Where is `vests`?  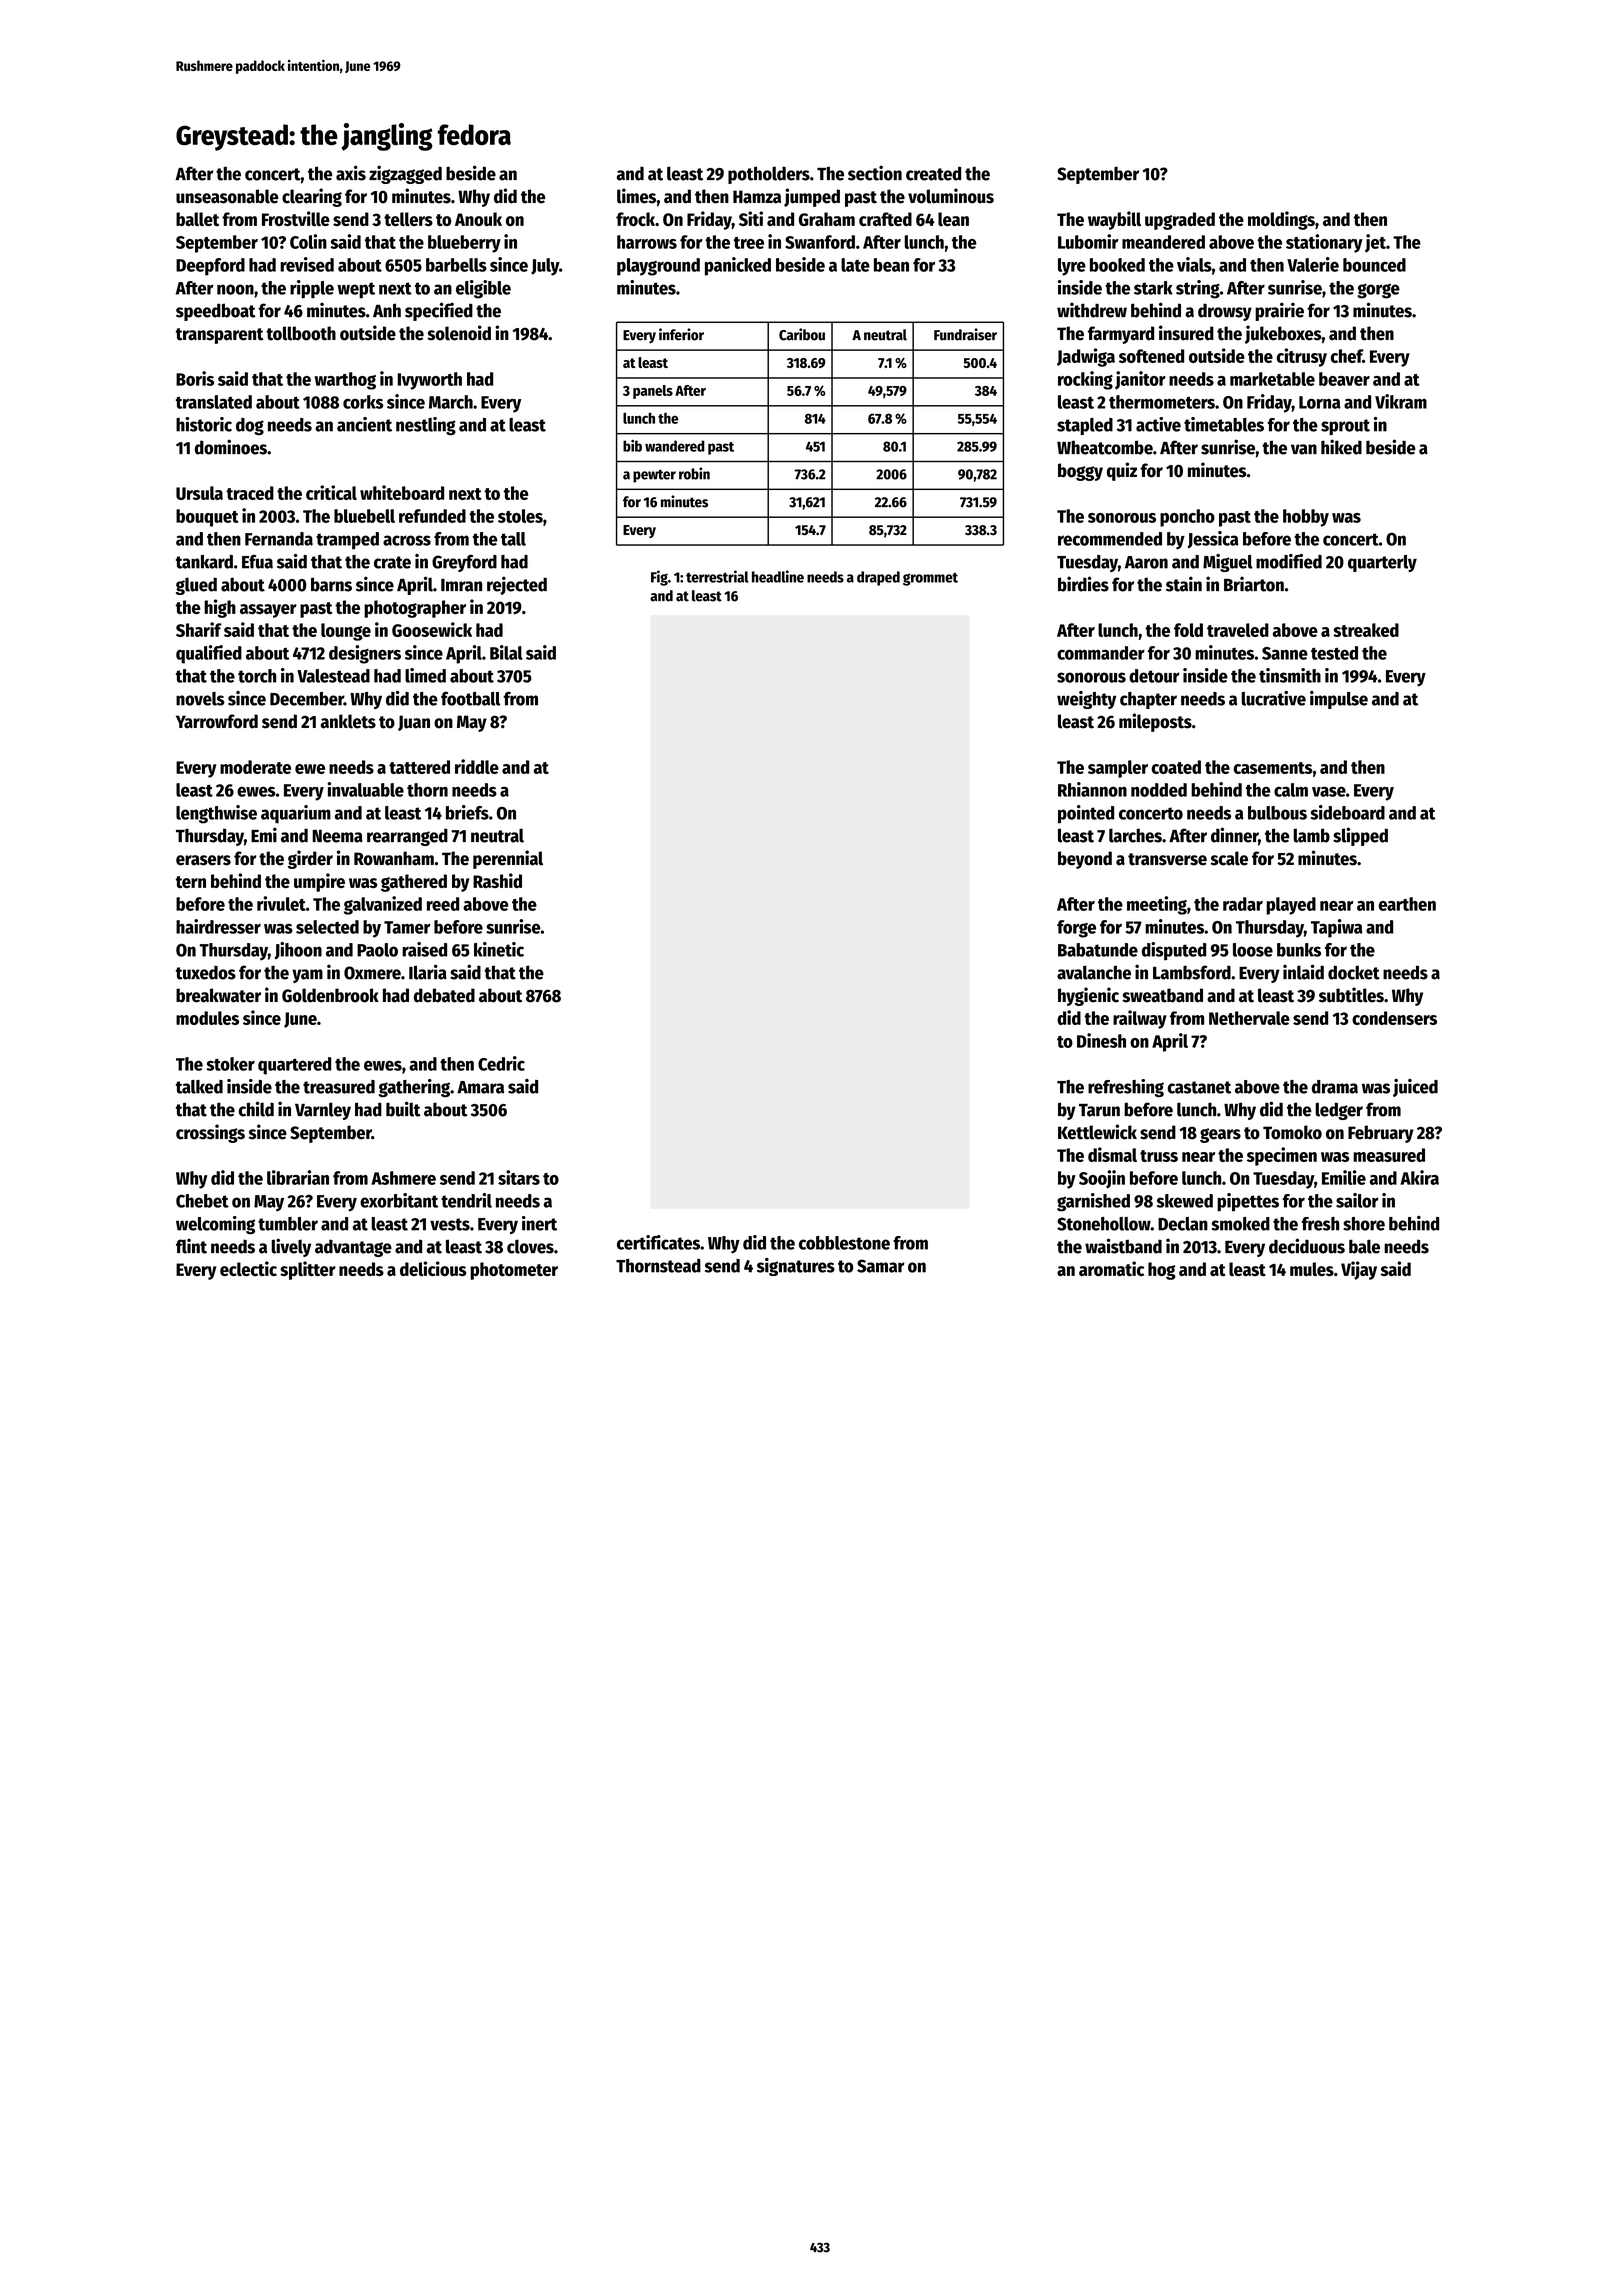 vests is located at coordinates (450, 1224).
